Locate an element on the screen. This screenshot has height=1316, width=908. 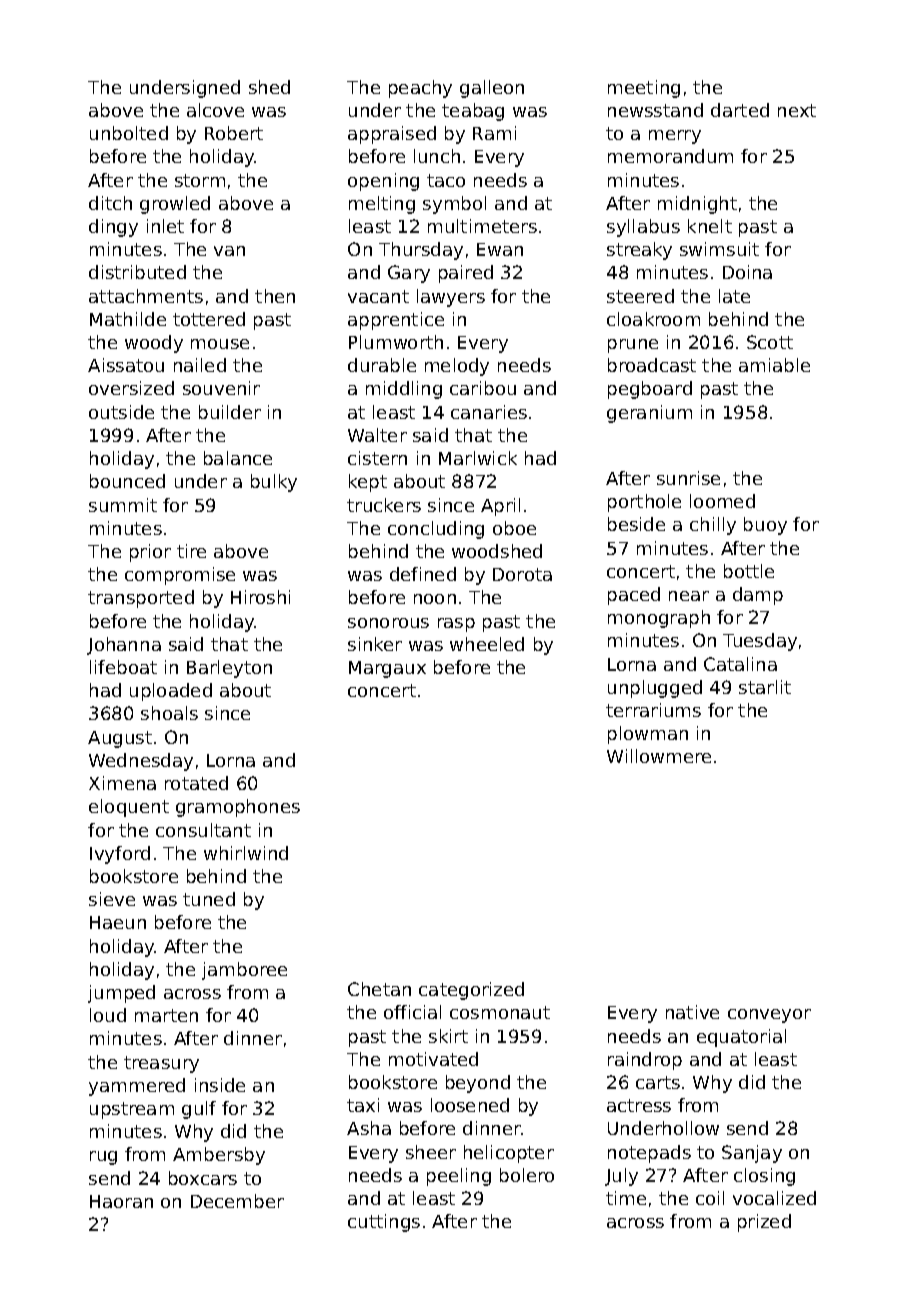
damp is located at coordinates (758, 596).
